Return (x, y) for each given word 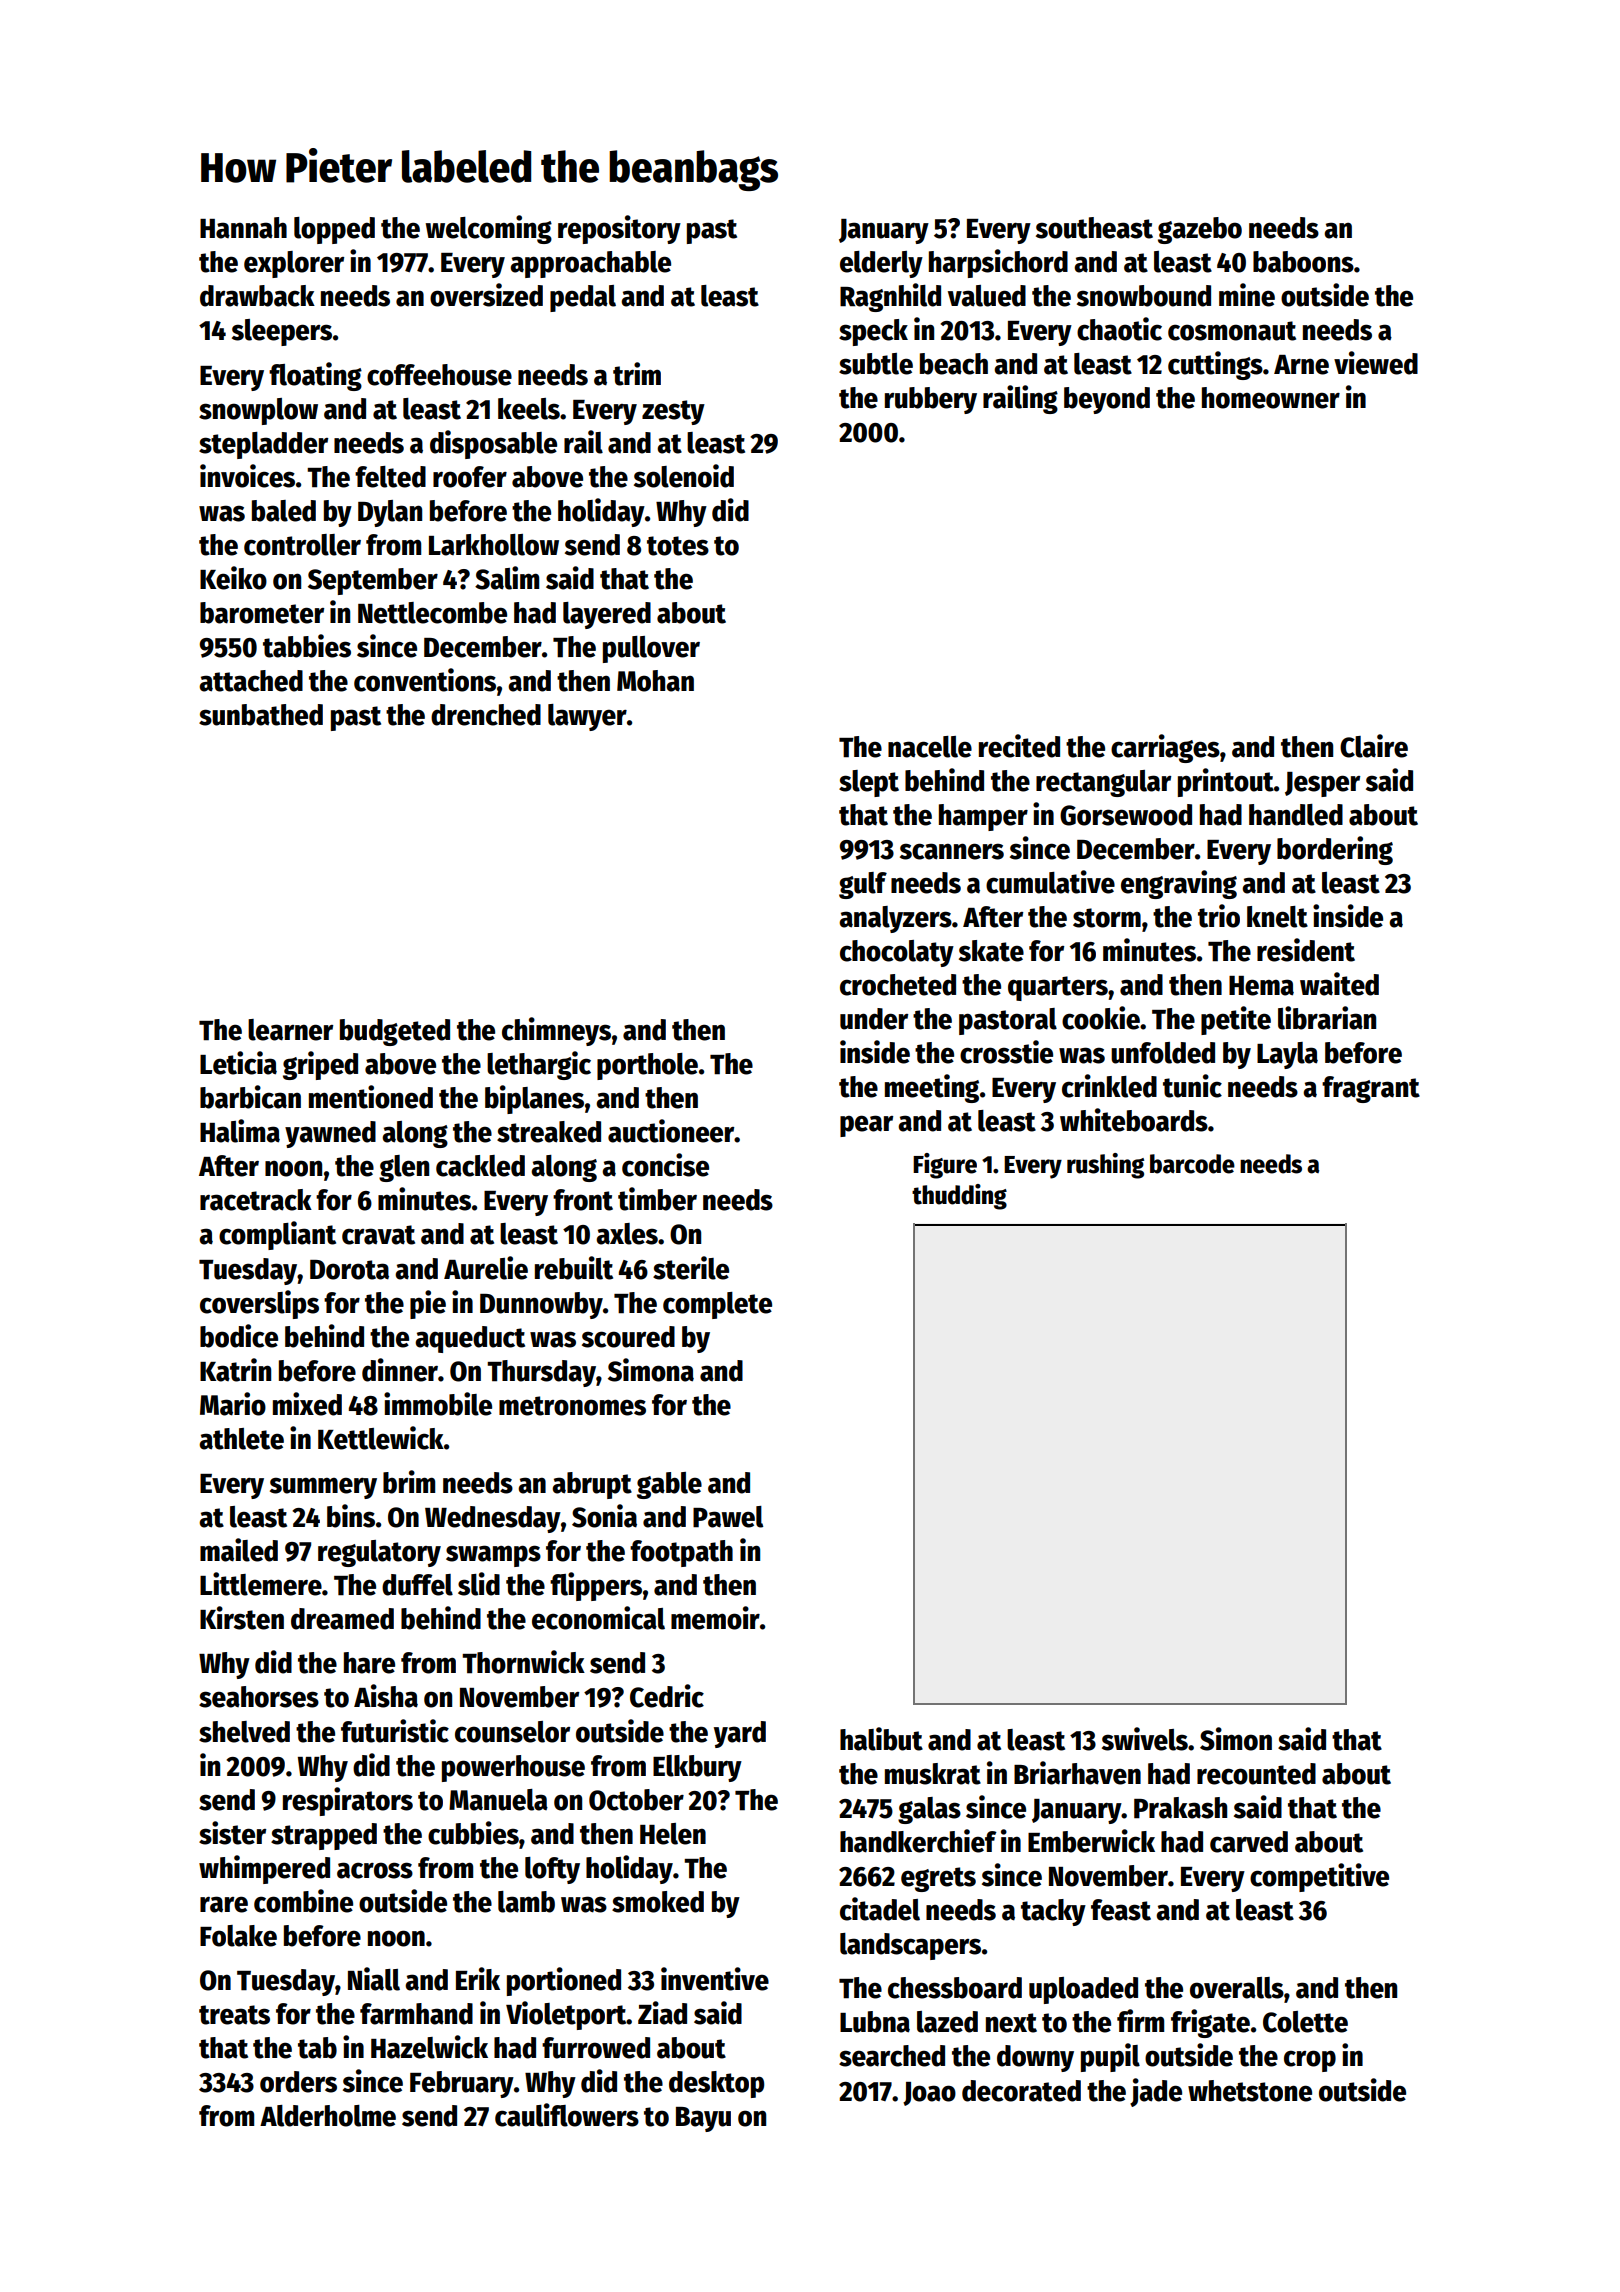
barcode (1192, 1164)
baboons (1303, 262)
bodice (239, 1336)
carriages (1165, 748)
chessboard (955, 1988)
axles (627, 1234)
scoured (628, 1337)
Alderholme (328, 2116)
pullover (651, 649)
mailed (239, 1550)
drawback (257, 296)
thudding (959, 1197)
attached (251, 681)
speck (873, 332)
